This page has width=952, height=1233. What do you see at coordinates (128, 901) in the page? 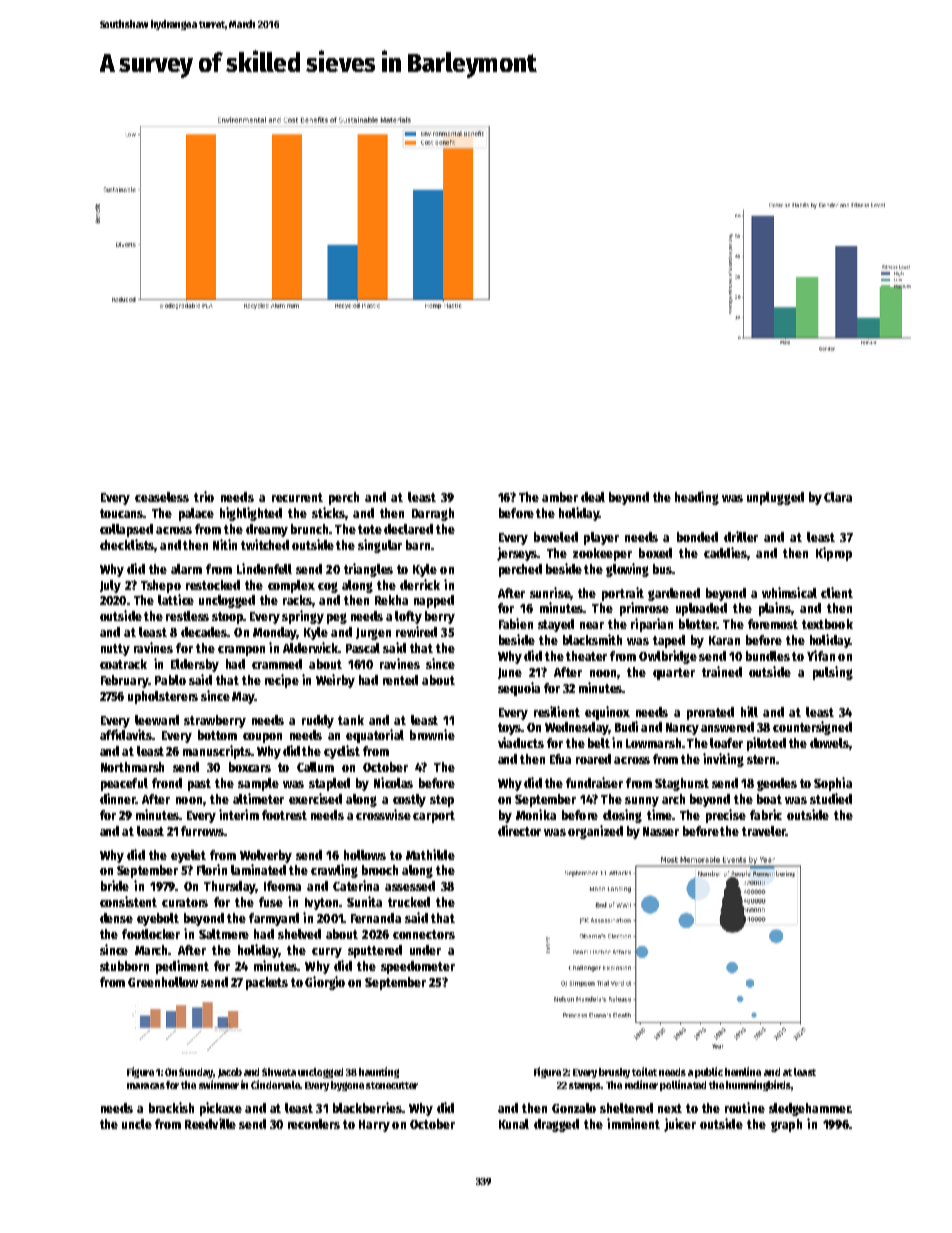
I see `consistent` at bounding box center [128, 901].
